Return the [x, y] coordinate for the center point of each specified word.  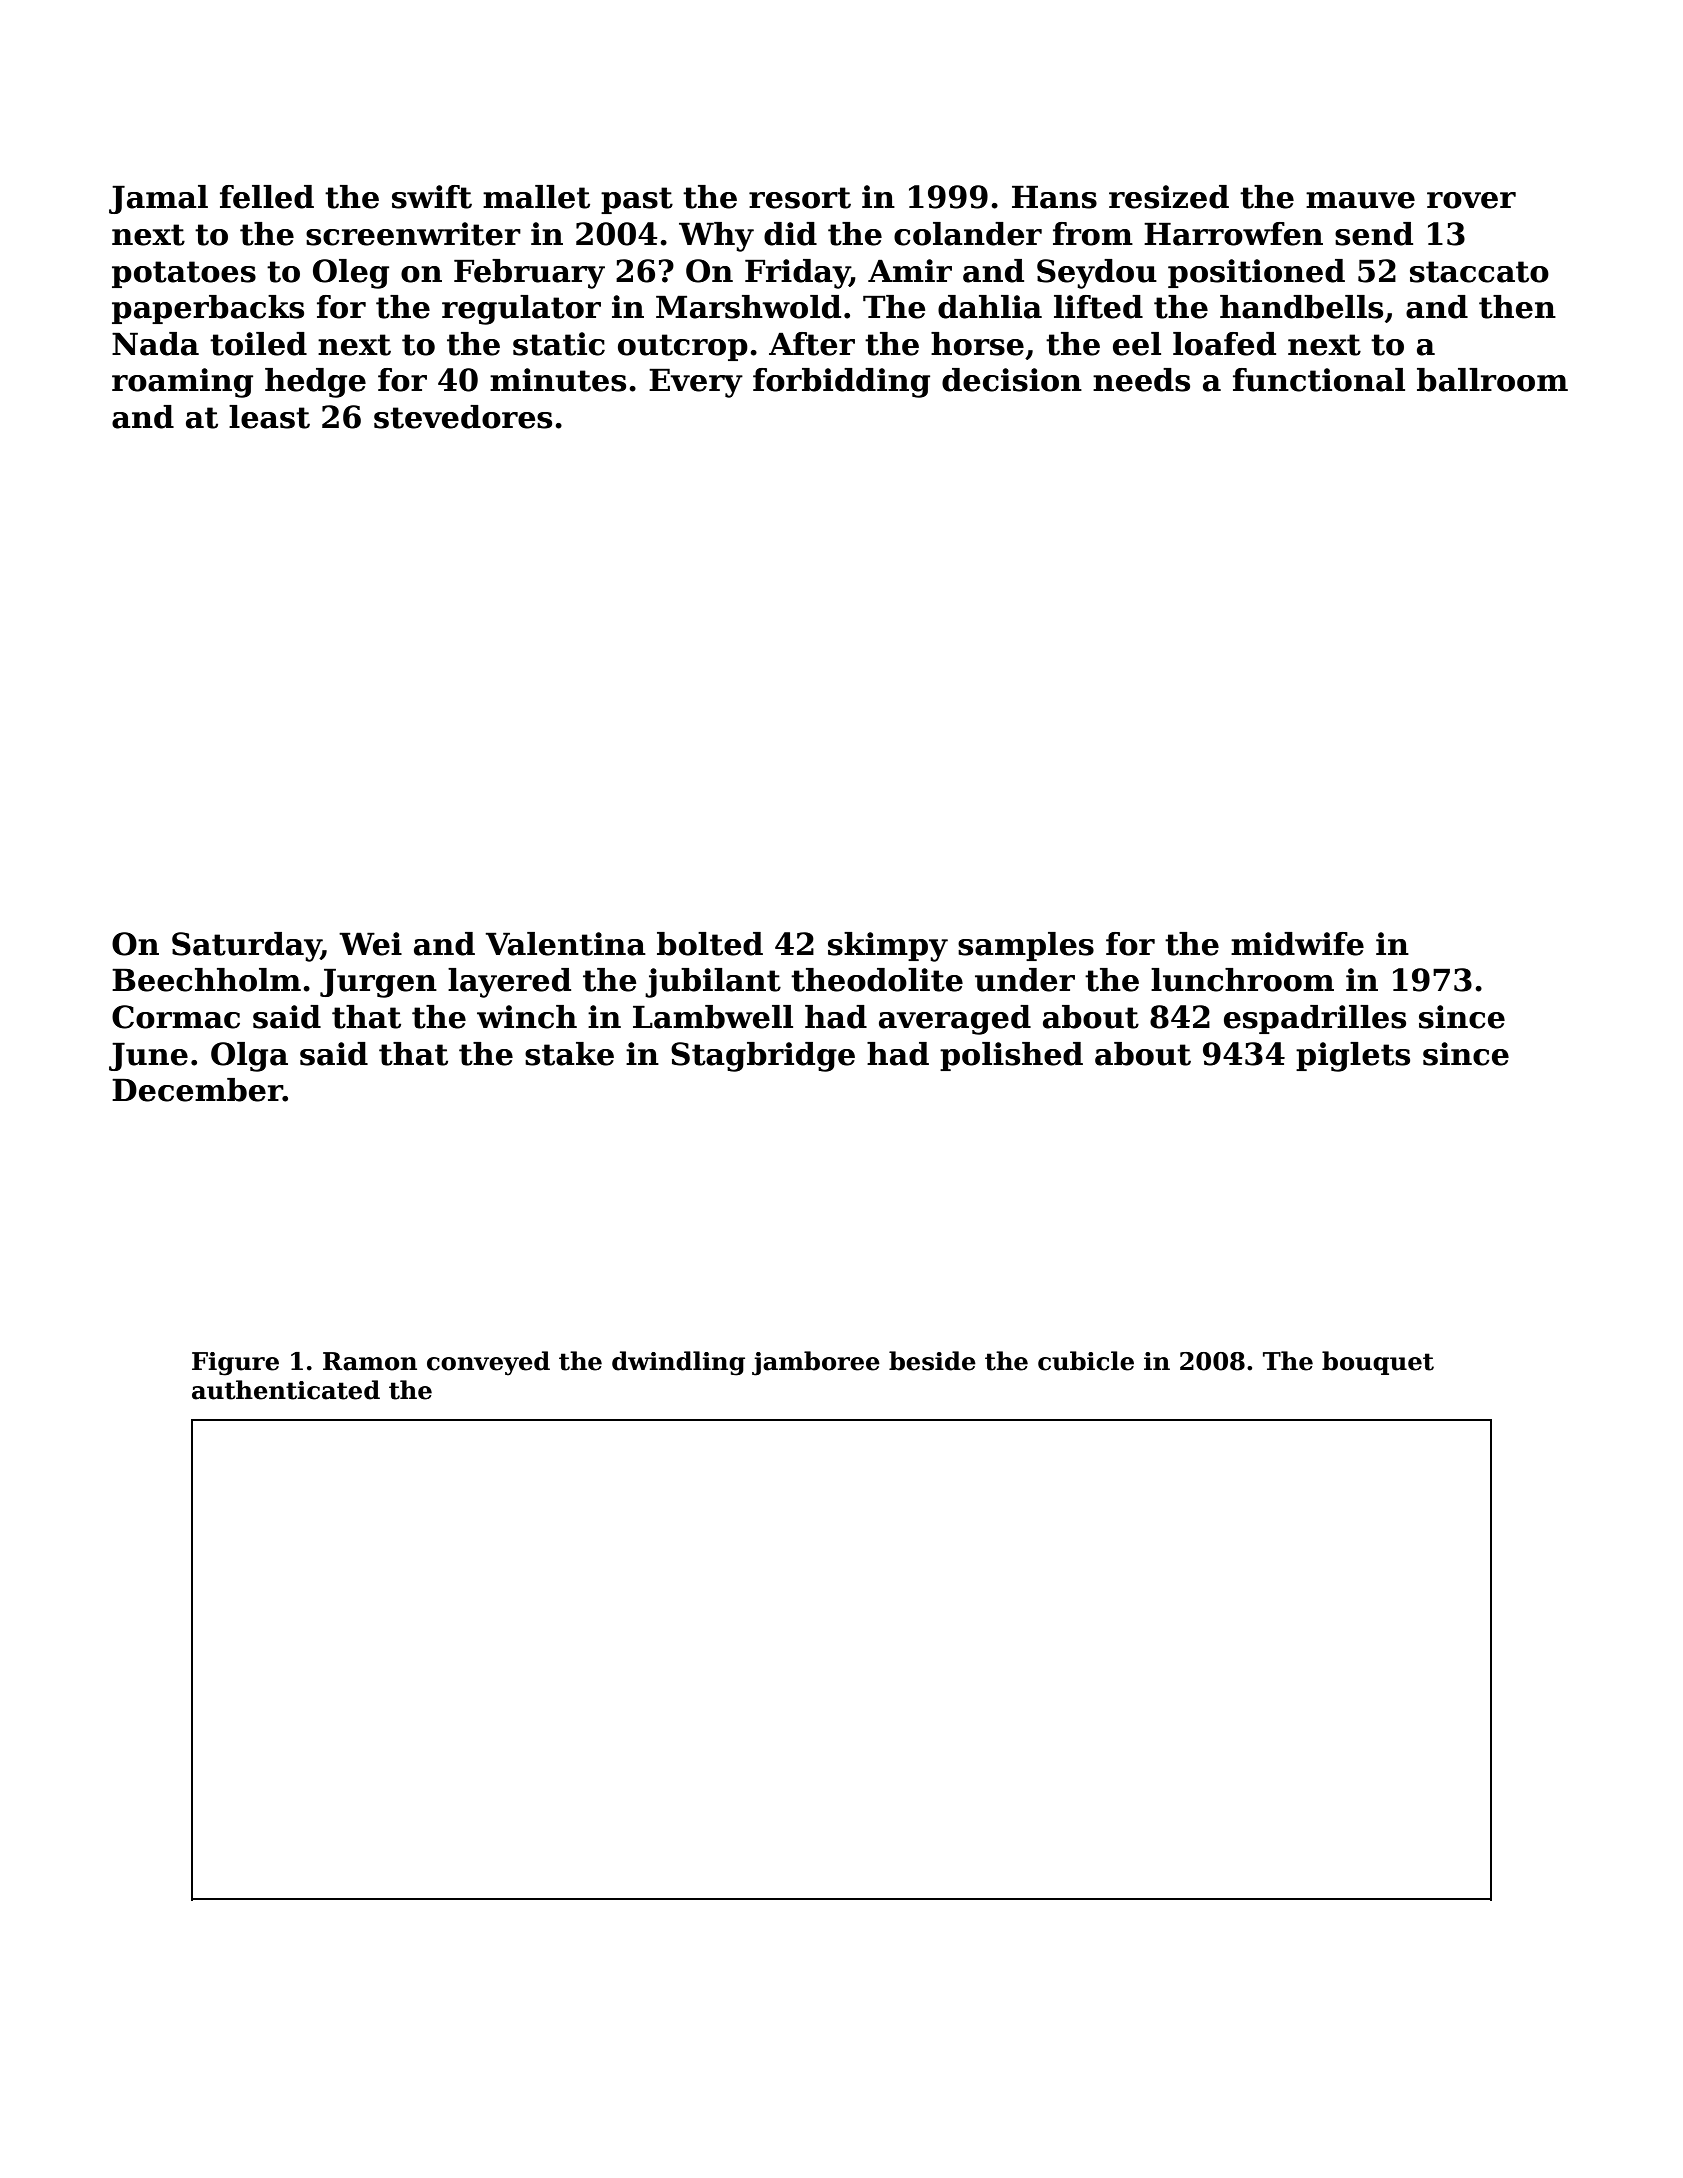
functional [1319, 380]
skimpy [888, 947]
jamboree [816, 1363]
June [148, 1056]
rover [1471, 200]
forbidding [841, 383]
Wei [370, 944]
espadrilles [1315, 1019]
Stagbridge [763, 1057]
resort [800, 198]
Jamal [158, 199]
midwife [1297, 944]
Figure [235, 1364]
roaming [182, 383]
